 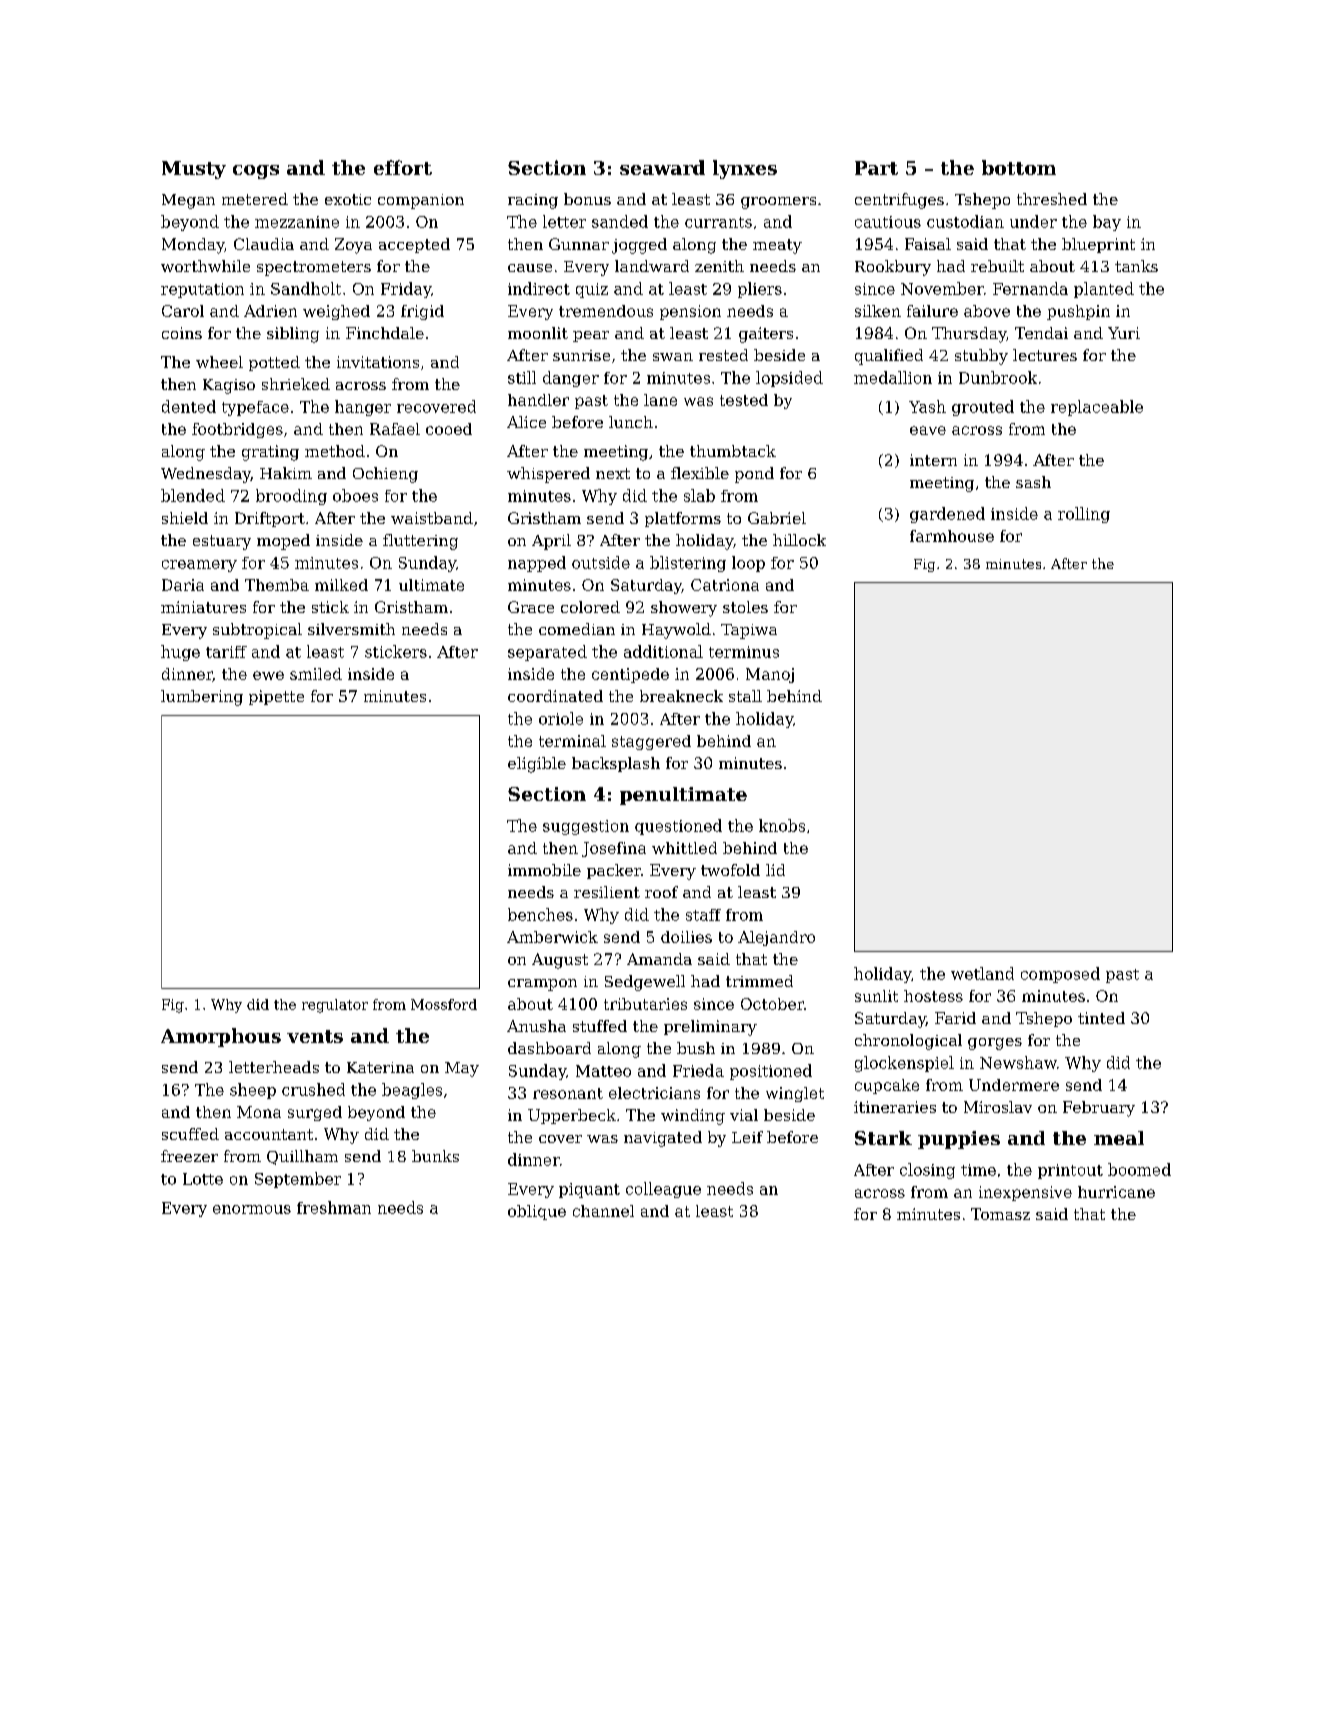 I want to click on Mossford, so click(x=444, y=1004).
